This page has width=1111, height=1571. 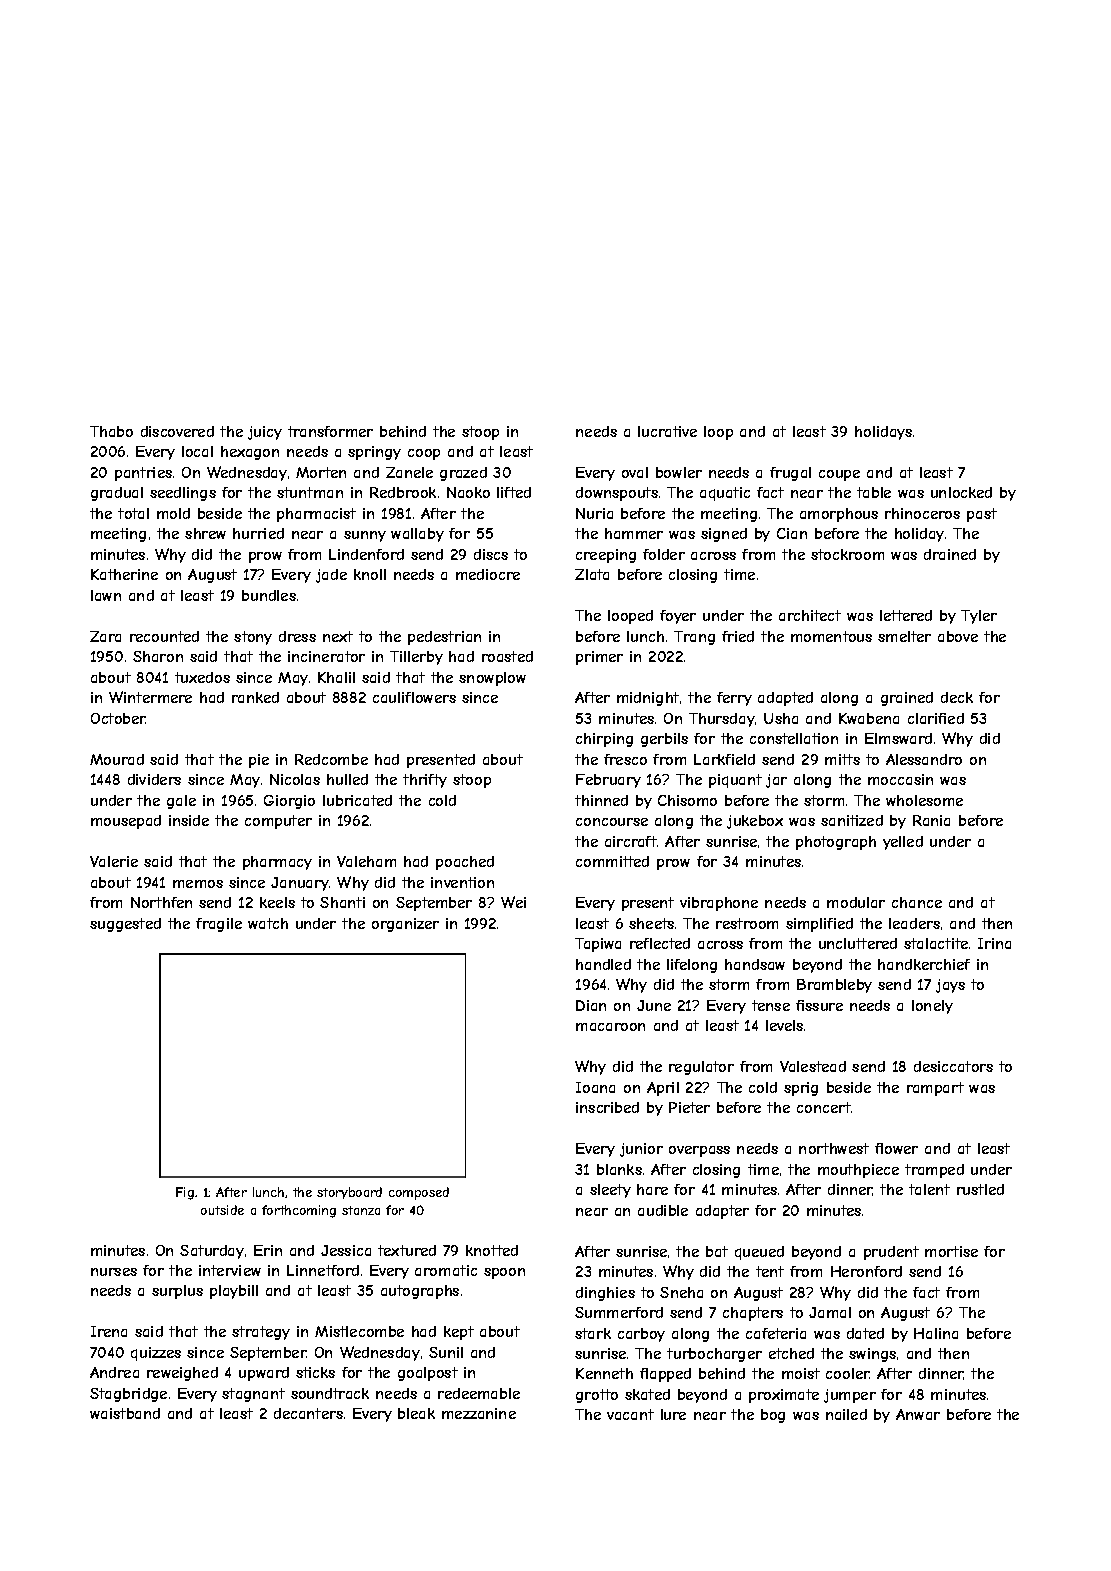 I want to click on levels, so click(x=784, y=1025).
